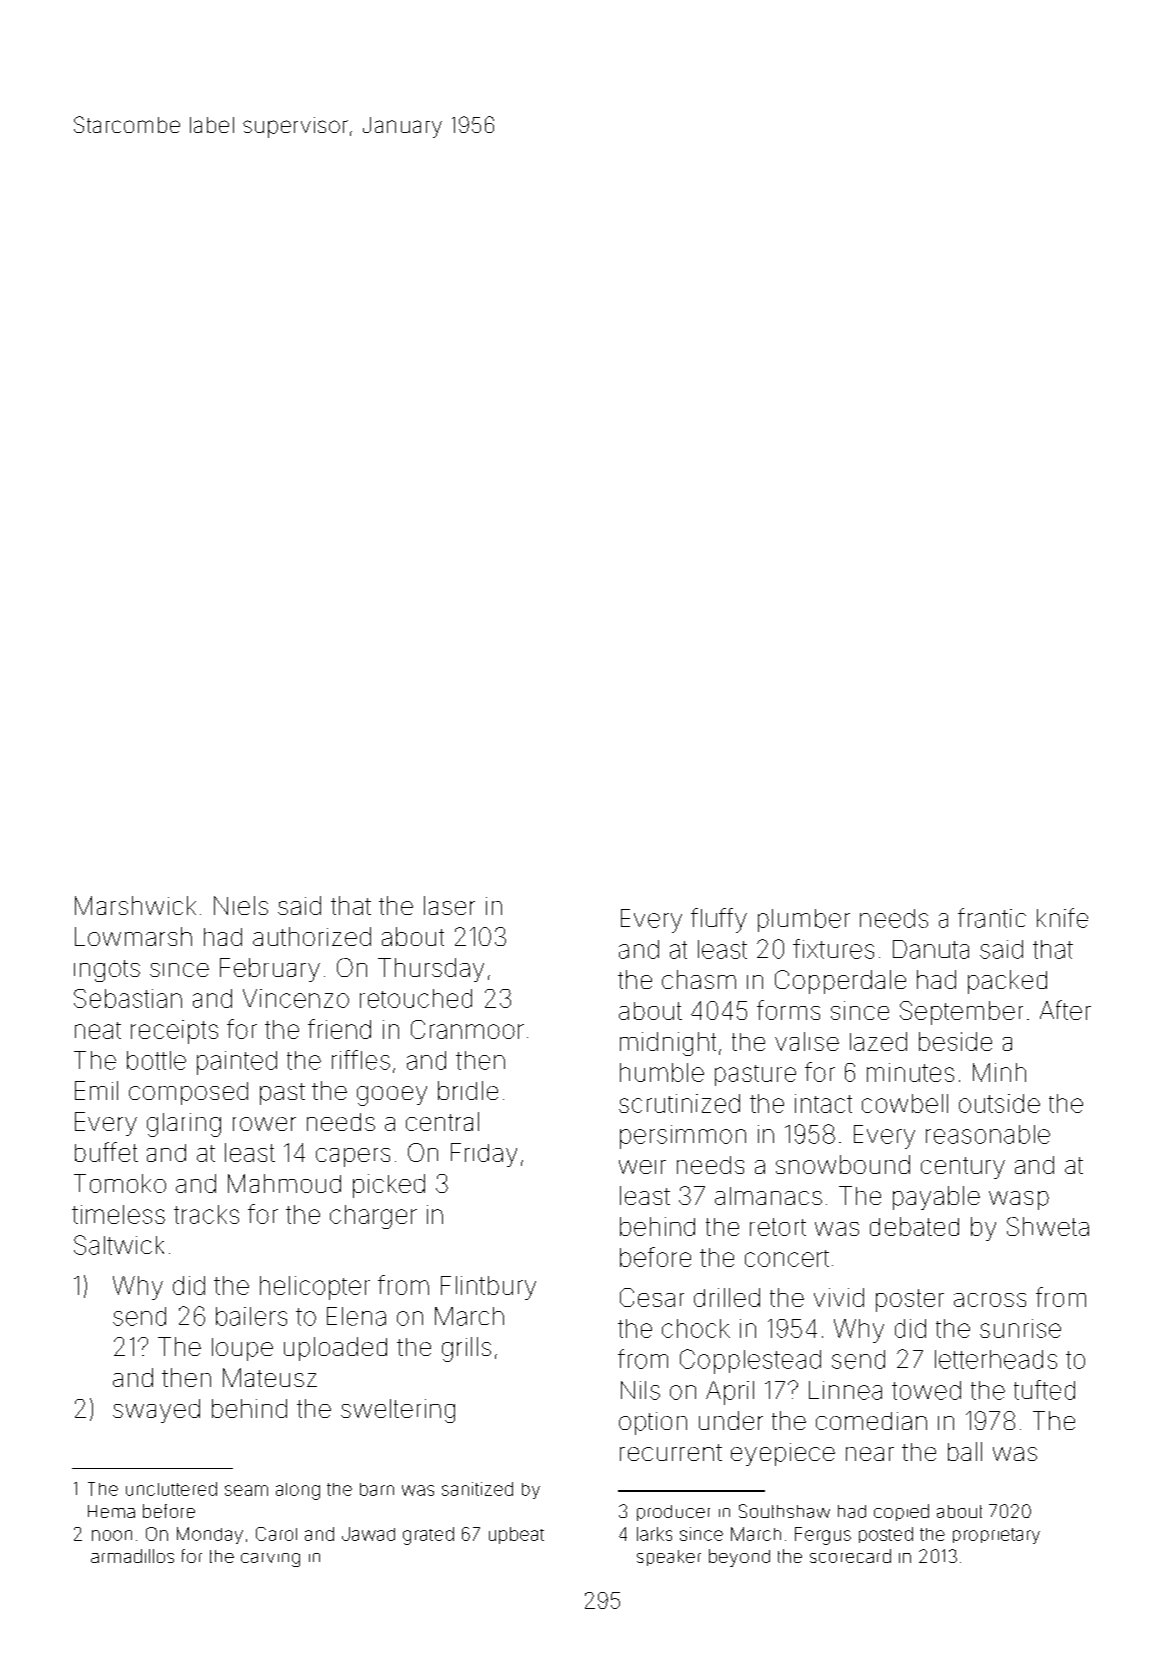 The height and width of the page is (1654, 1165). I want to click on packed, so click(1007, 982).
